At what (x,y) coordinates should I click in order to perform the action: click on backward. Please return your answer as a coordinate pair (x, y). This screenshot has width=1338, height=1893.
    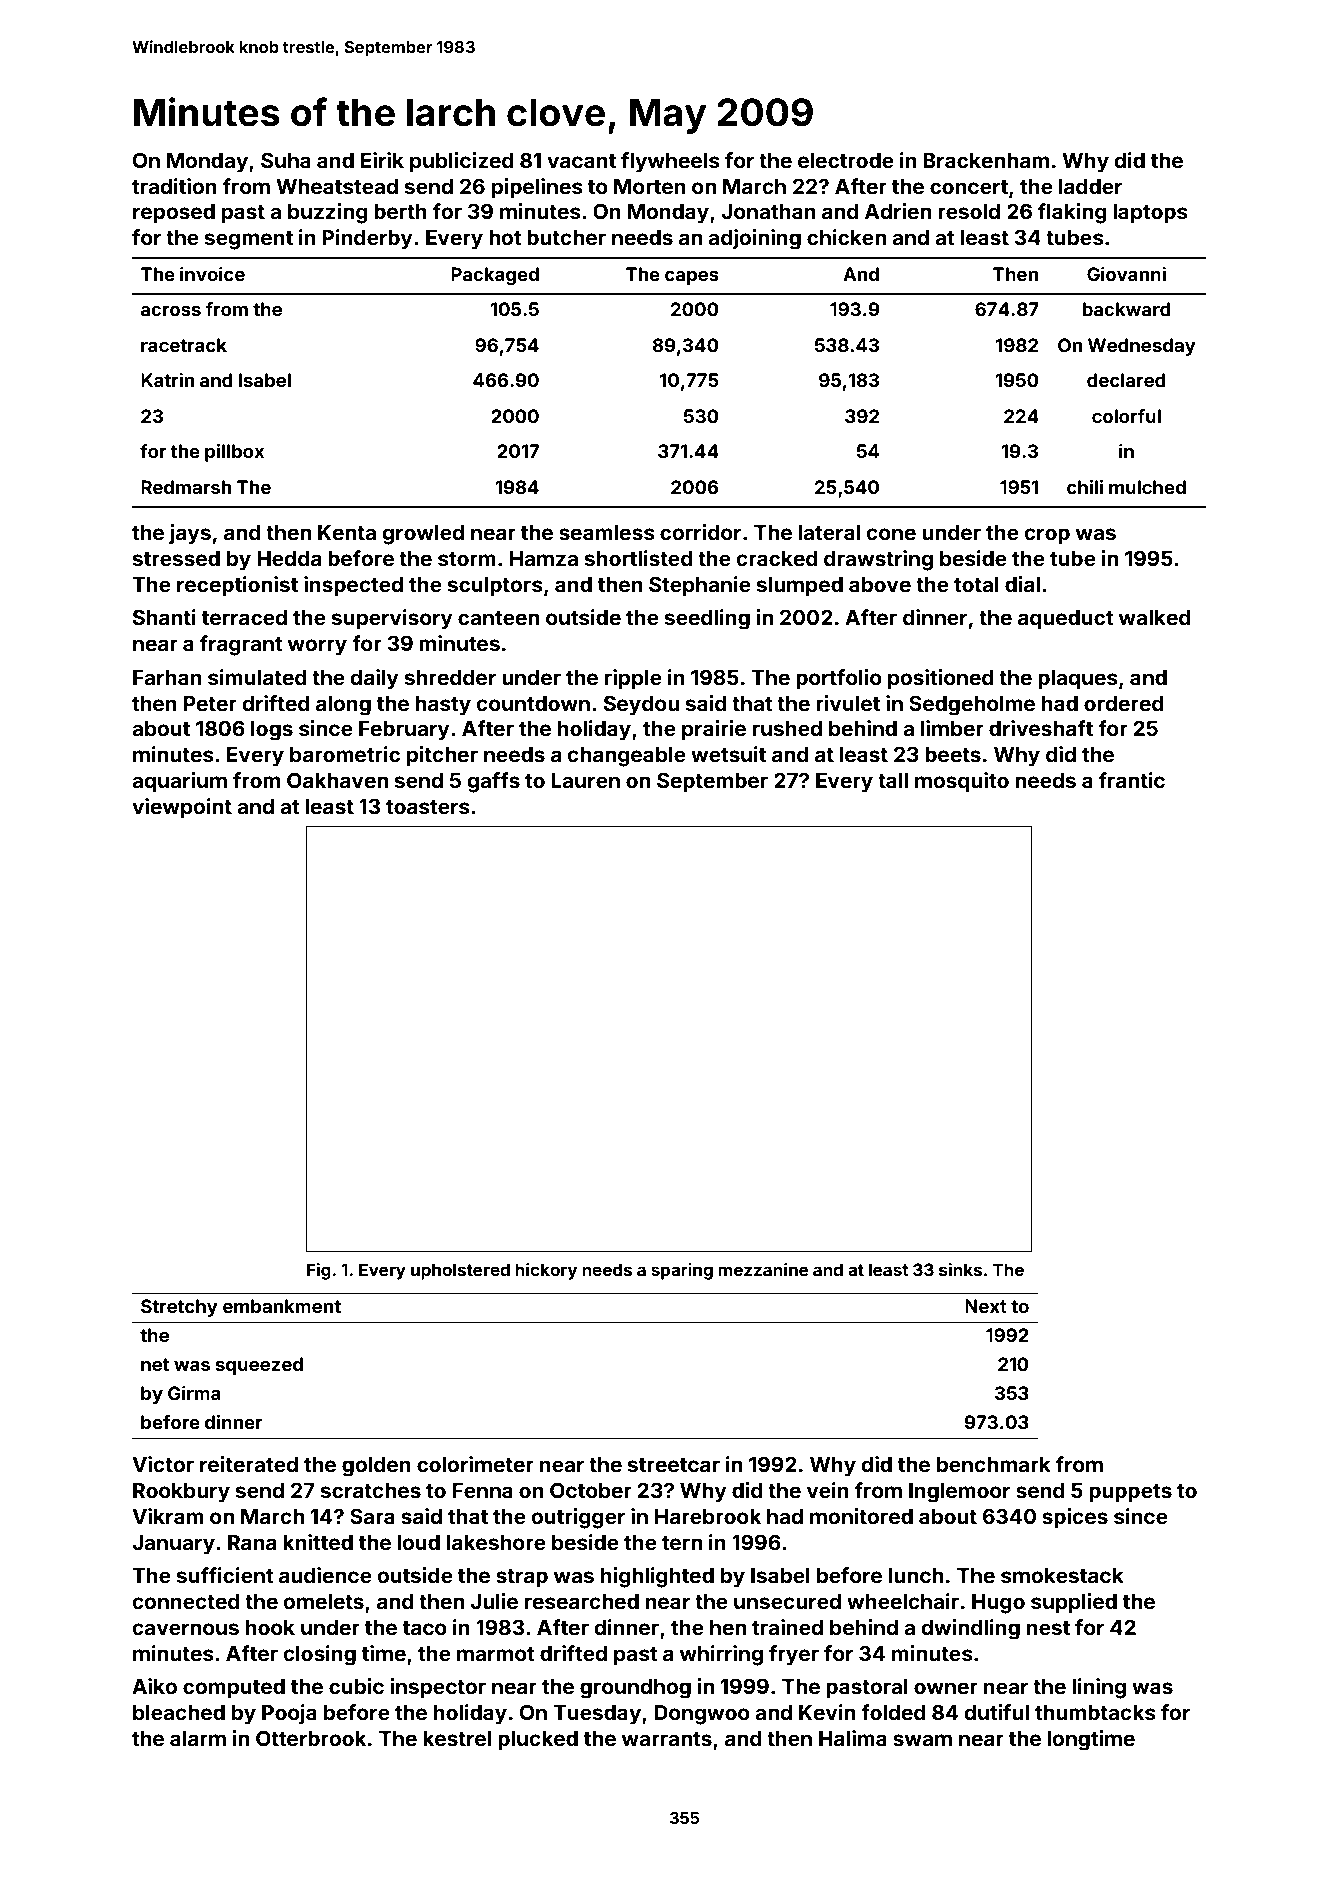
    Looking at the image, I should click on (1126, 309).
